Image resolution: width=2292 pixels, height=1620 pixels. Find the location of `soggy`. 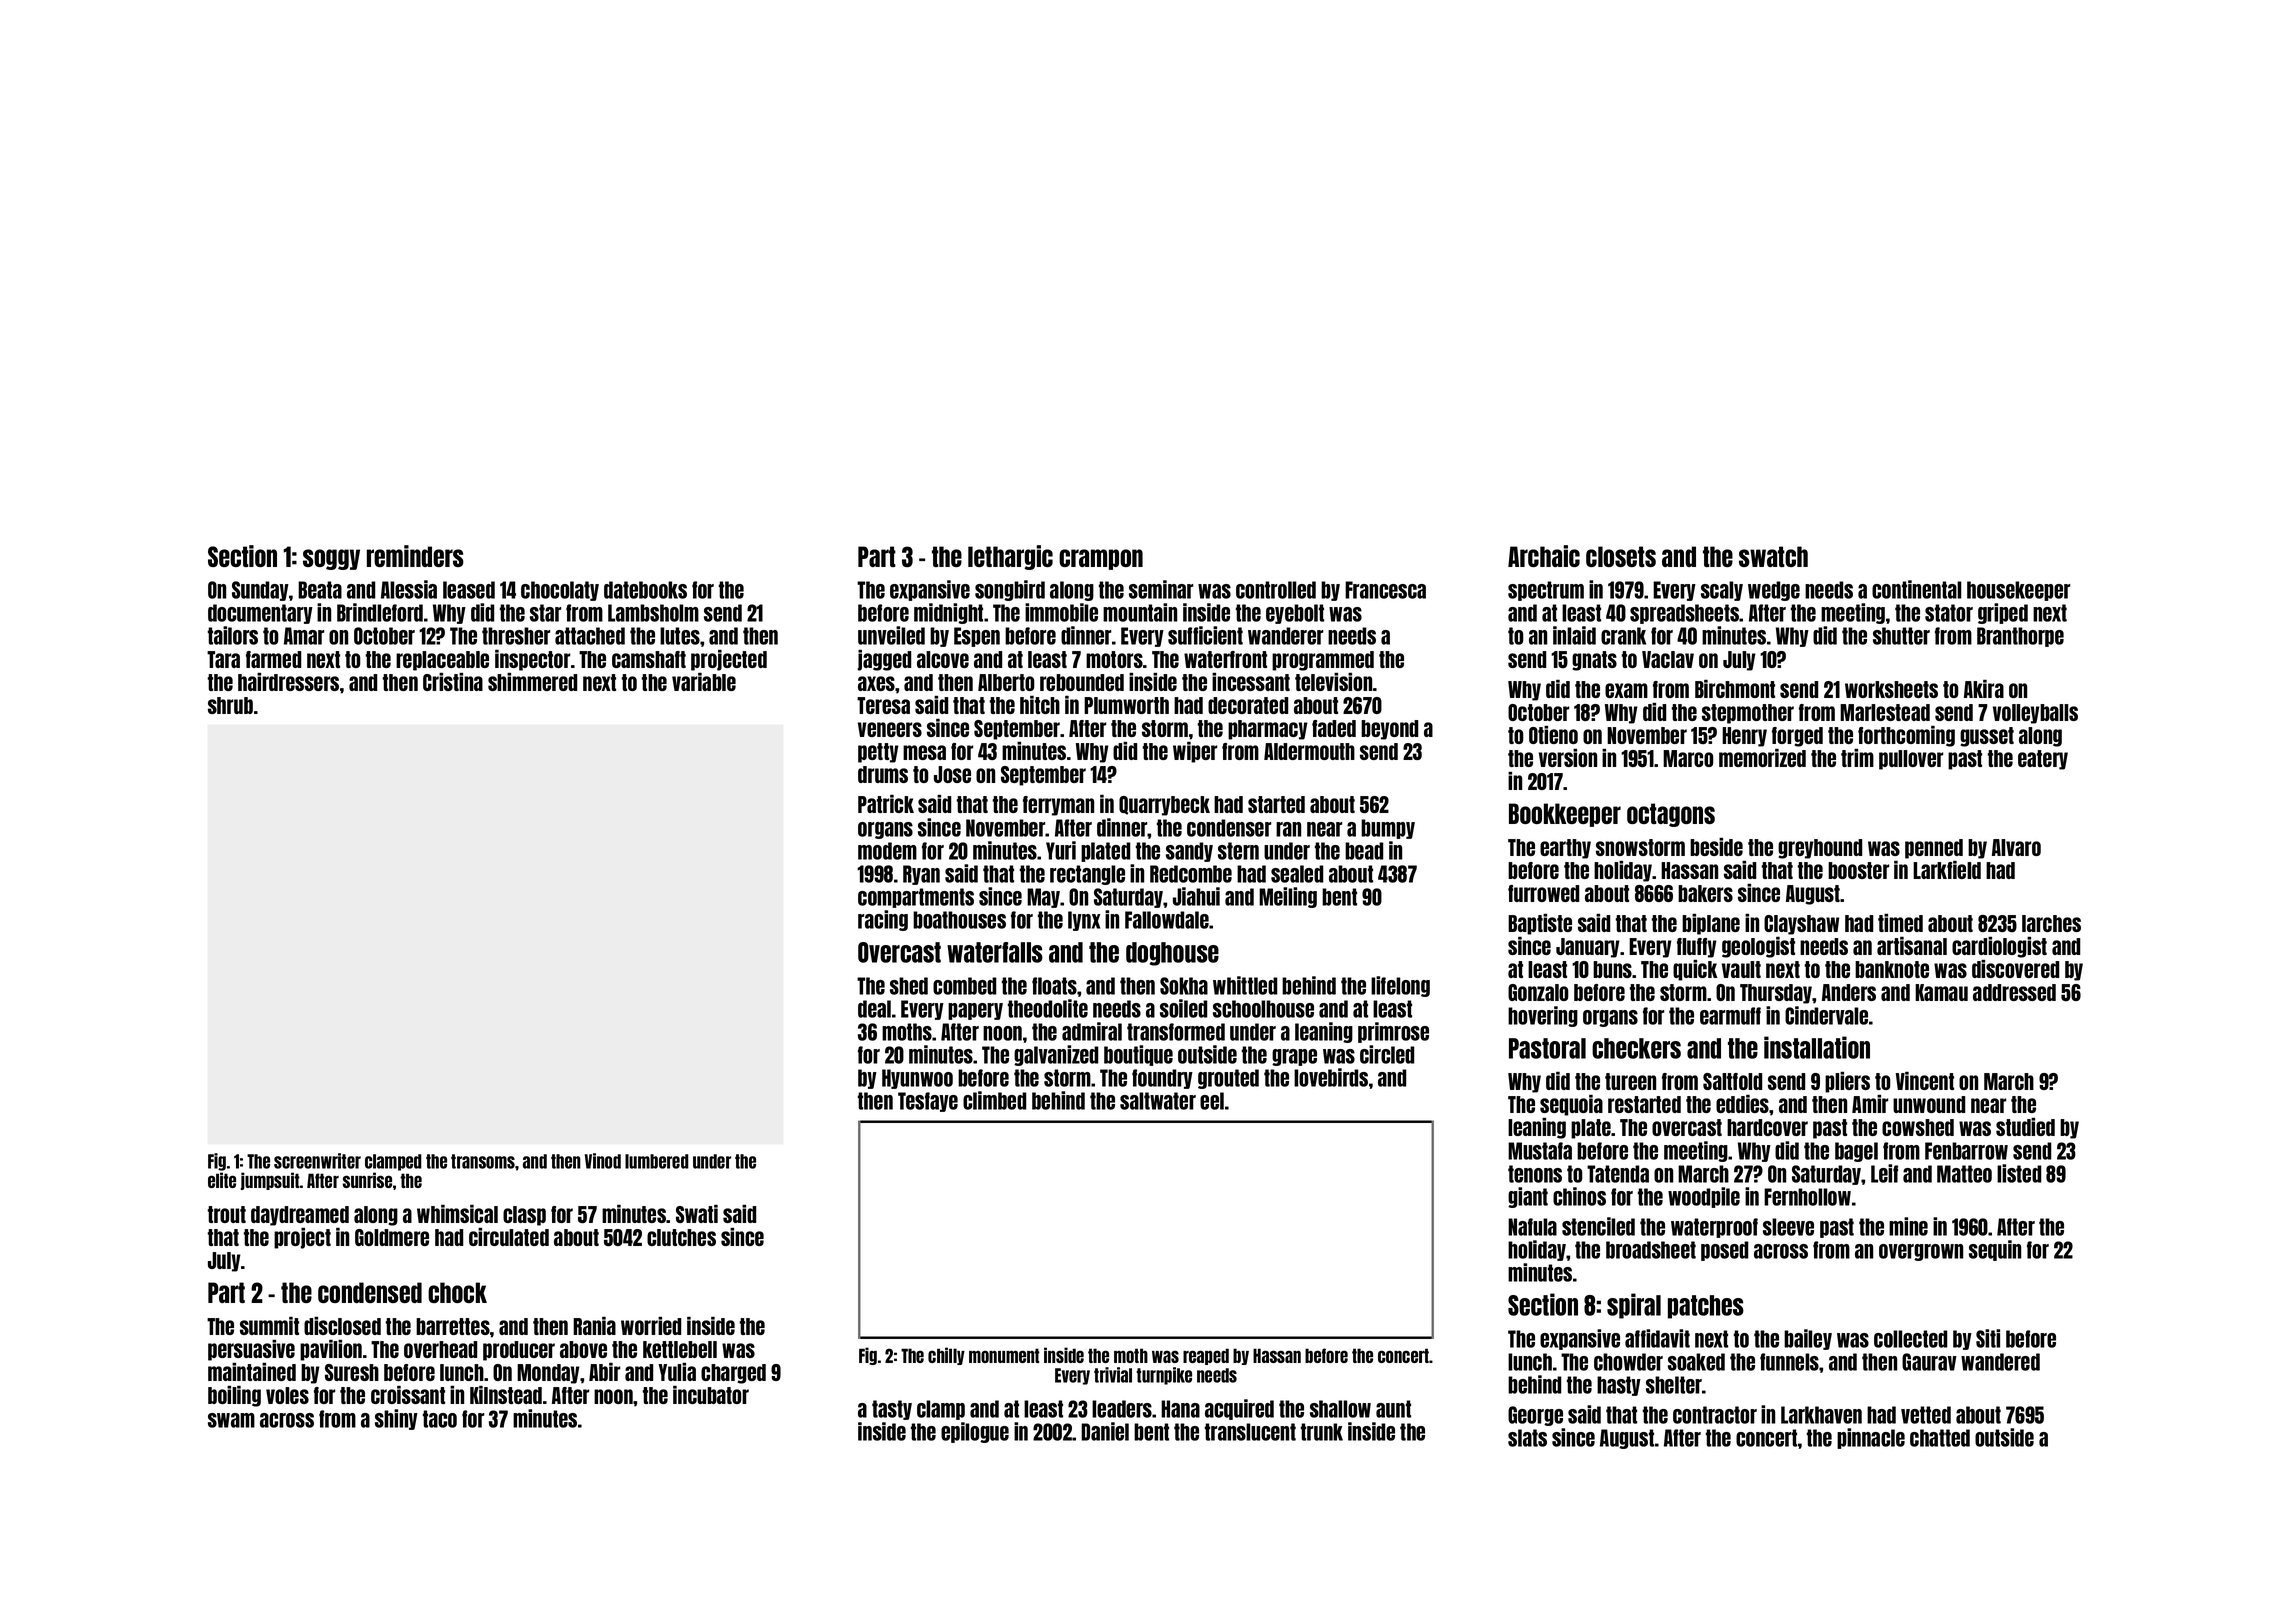

soggy is located at coordinates (331, 559).
